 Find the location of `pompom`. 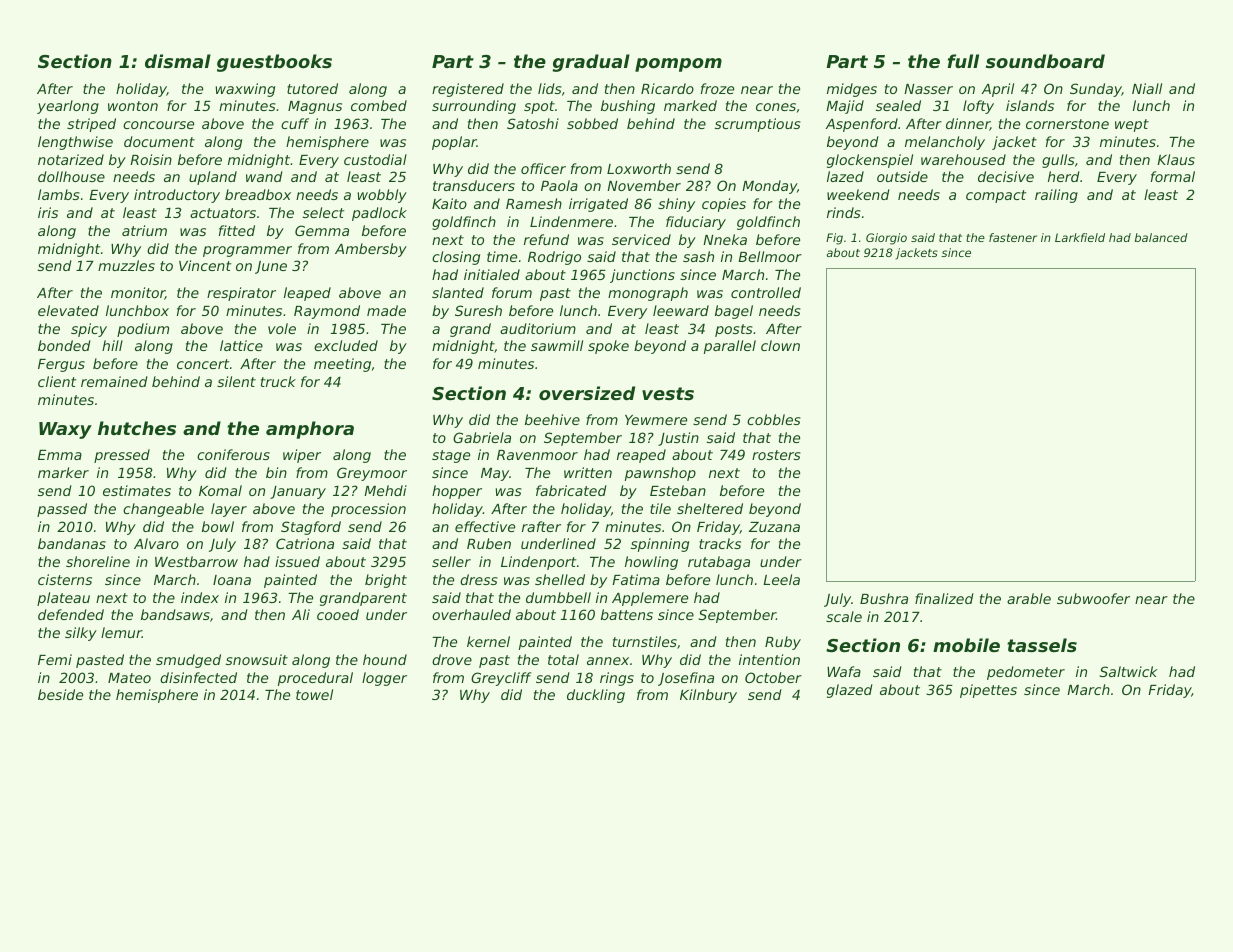

pompom is located at coordinates (678, 65).
